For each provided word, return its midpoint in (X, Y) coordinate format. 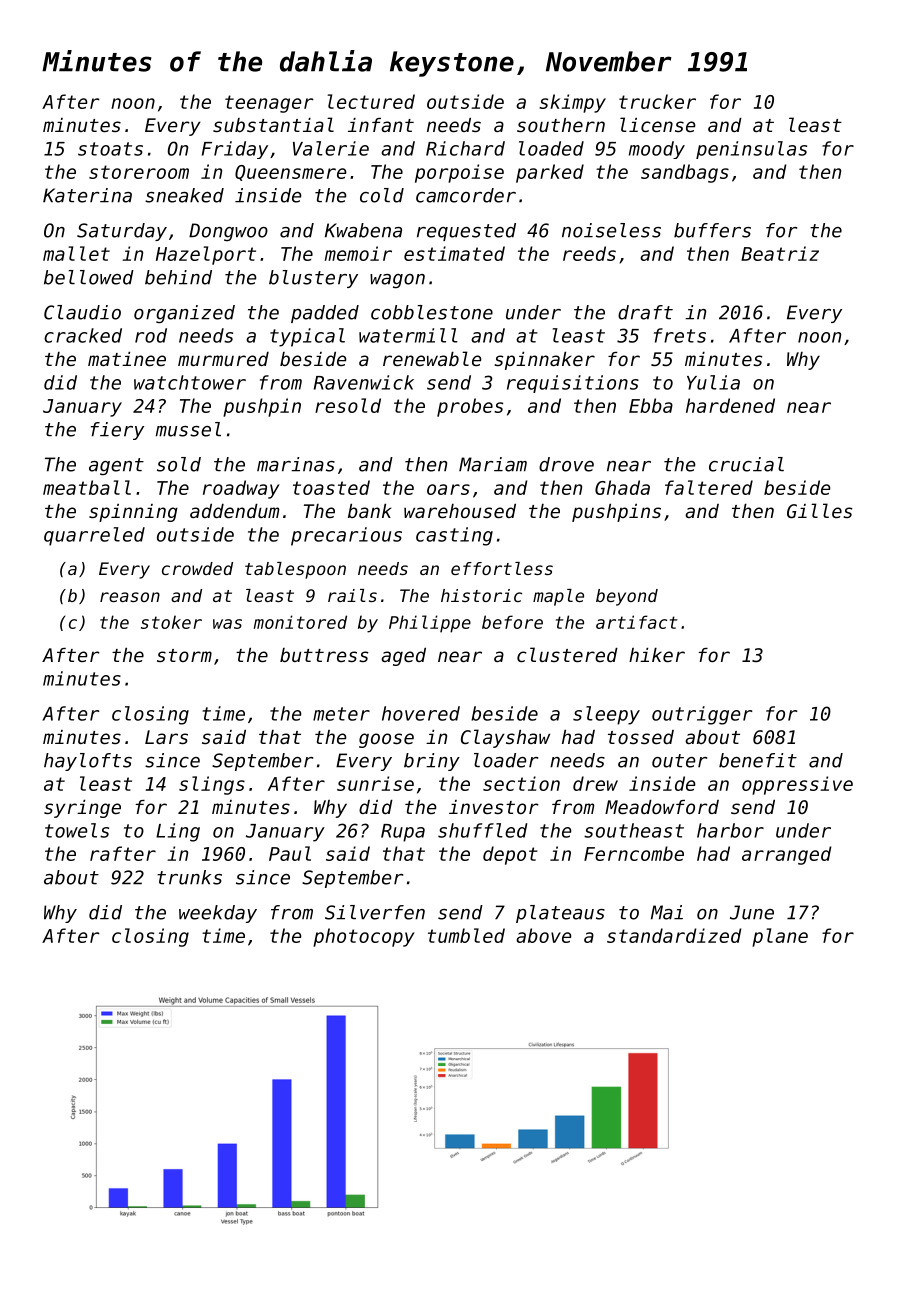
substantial (273, 124)
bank (369, 511)
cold (382, 195)
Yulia (713, 382)
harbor (730, 830)
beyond (627, 597)
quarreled (94, 536)
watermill (408, 335)
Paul (290, 853)
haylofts (88, 762)
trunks (189, 877)
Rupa (403, 833)
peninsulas (751, 150)
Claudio (82, 312)
